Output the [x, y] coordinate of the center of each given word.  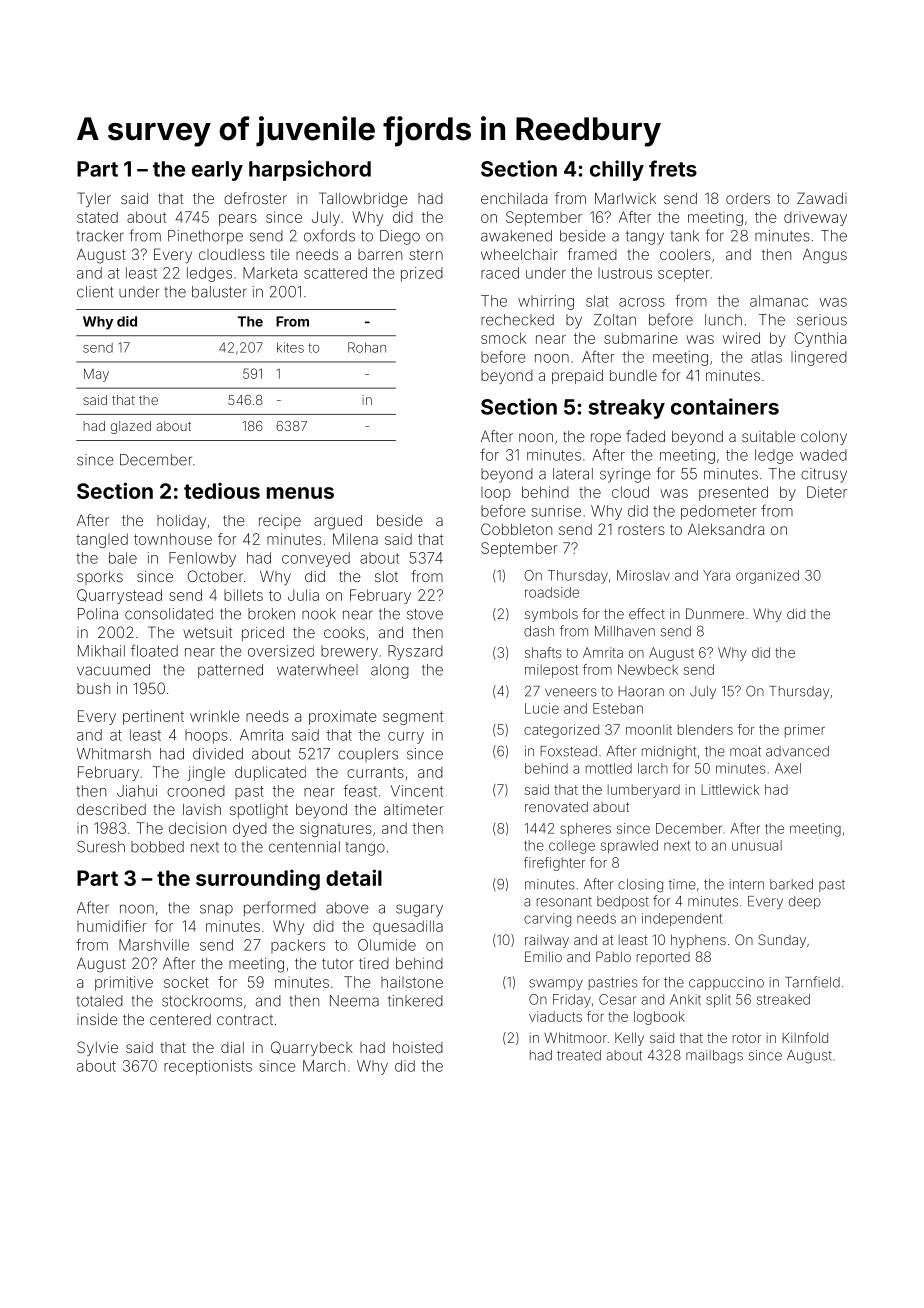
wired [741, 338]
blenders [705, 729]
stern [426, 255]
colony [824, 438]
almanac [779, 301]
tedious [222, 490]
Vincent [417, 791]
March [324, 1066]
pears [238, 220]
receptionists [208, 1067]
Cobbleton [516, 529]
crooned [196, 791]
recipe [280, 522]
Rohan [367, 347]
